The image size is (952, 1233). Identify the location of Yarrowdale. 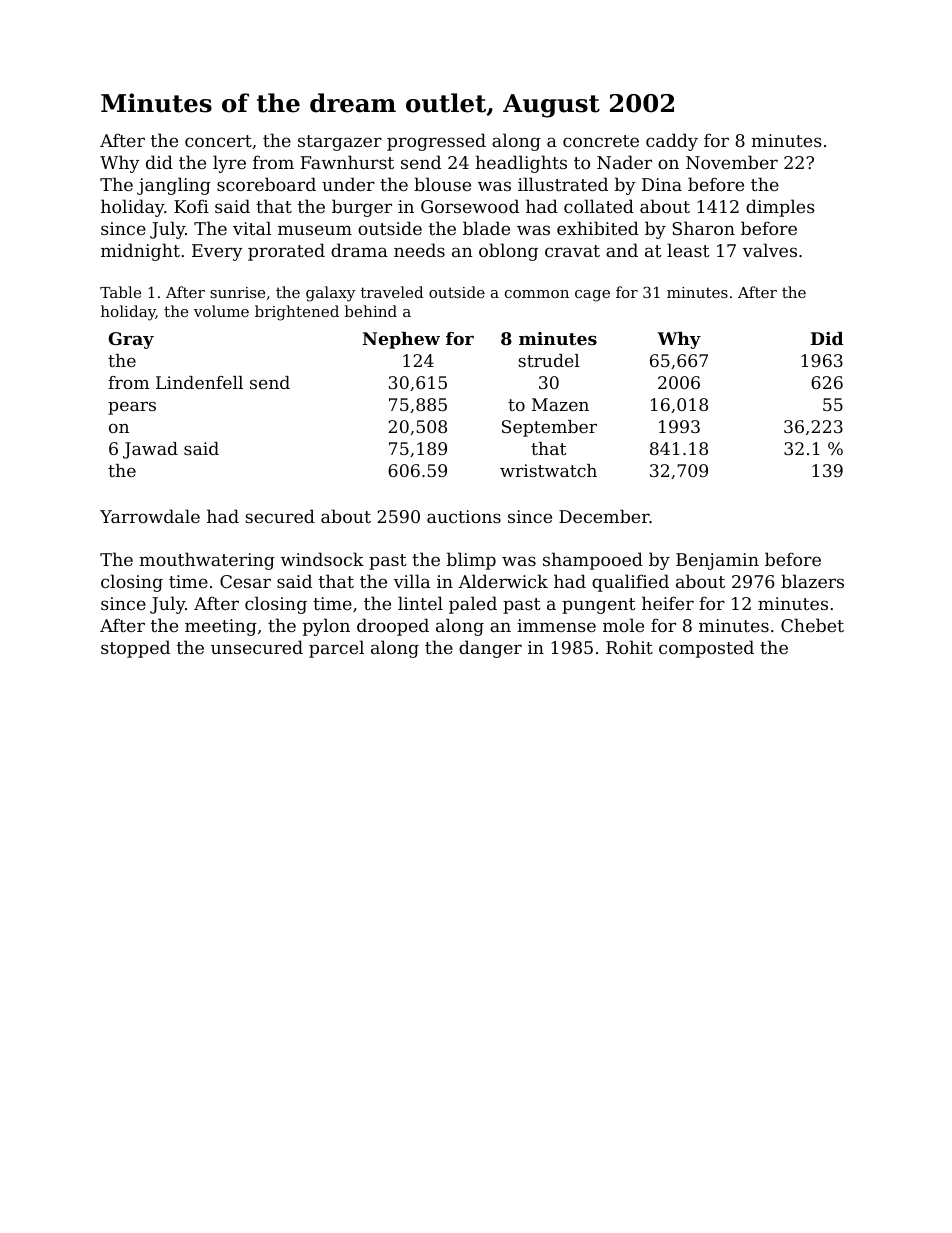
(150, 516).
